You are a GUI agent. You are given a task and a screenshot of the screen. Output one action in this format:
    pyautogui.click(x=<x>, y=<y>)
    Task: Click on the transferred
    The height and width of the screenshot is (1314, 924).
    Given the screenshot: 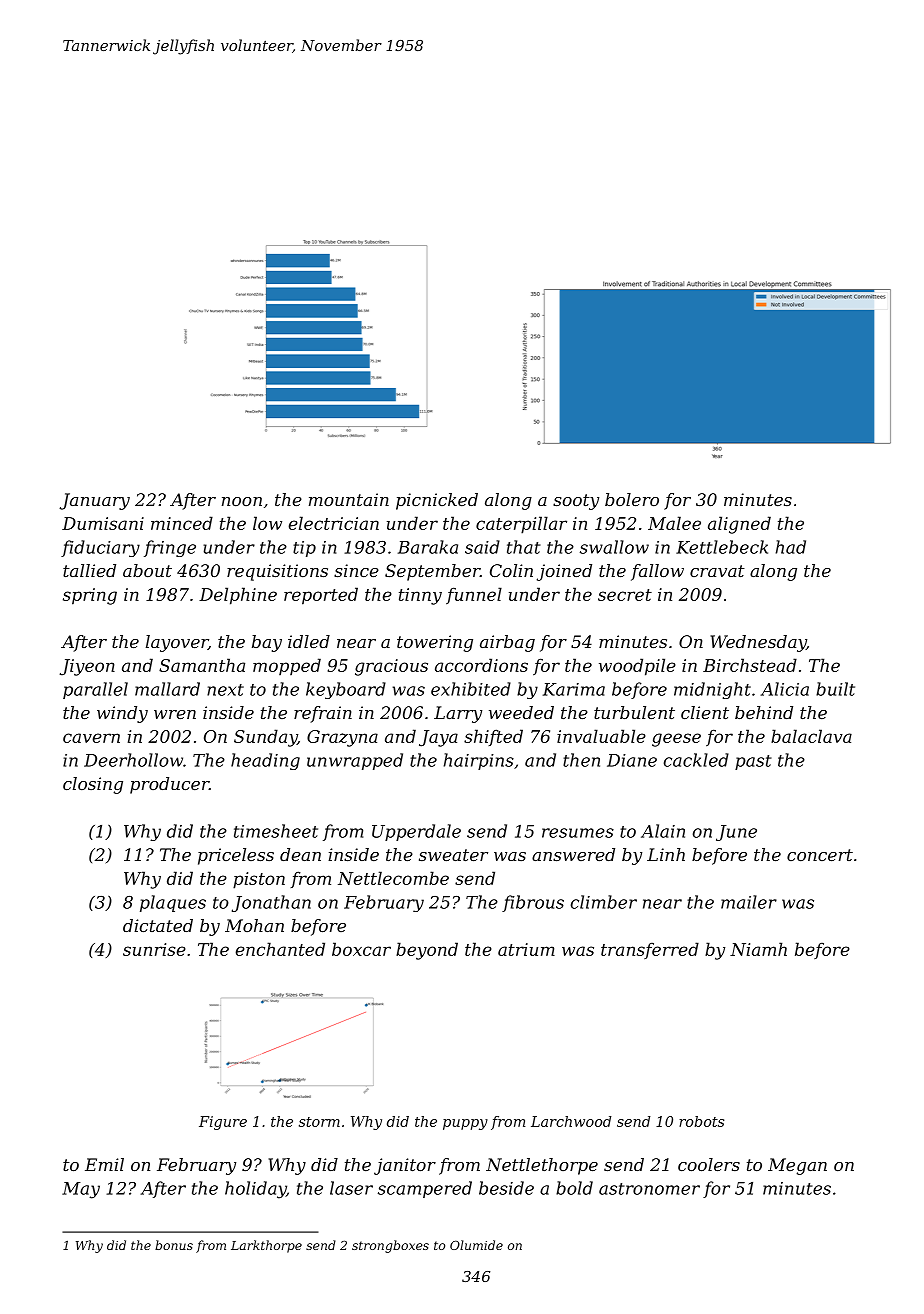 What is the action you would take?
    pyautogui.click(x=650, y=950)
